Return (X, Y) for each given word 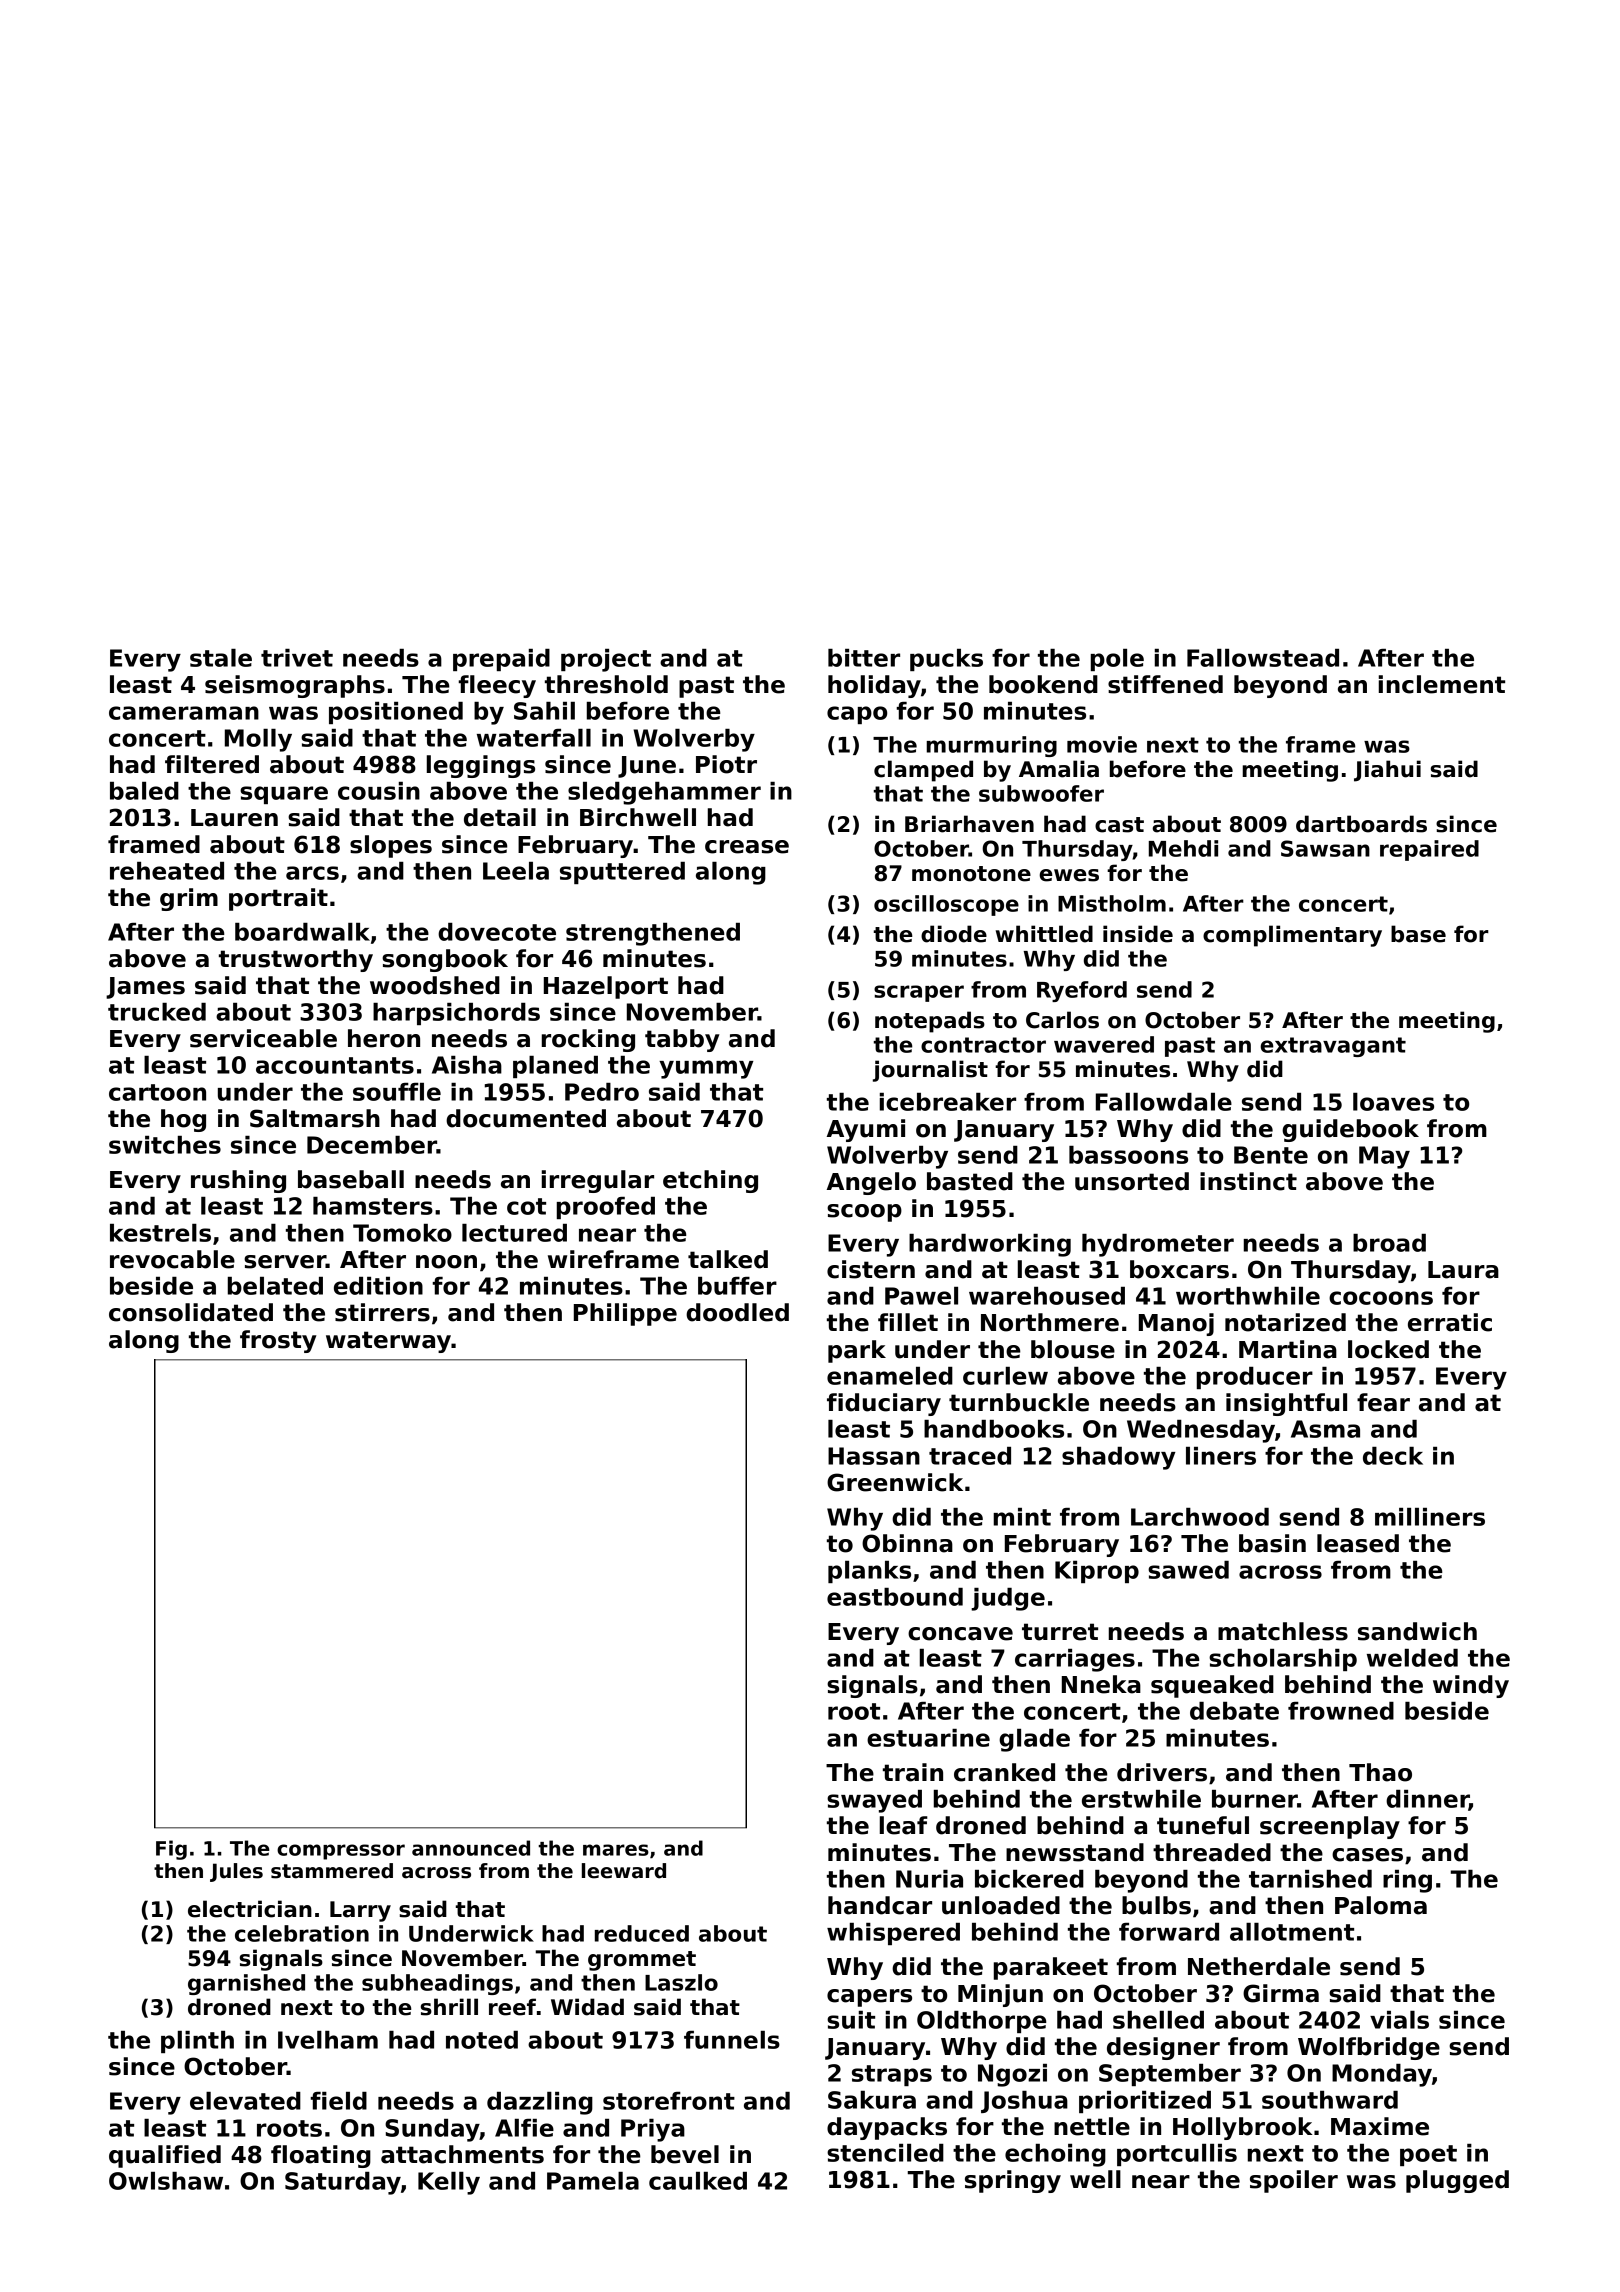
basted (970, 1181)
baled (144, 791)
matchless (1283, 1631)
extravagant (1333, 1047)
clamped (923, 771)
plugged (1457, 2181)
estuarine (928, 1738)
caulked (698, 2181)
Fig (171, 1850)
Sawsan (1325, 848)
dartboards (1361, 824)
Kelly (449, 2183)
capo (857, 715)
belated (275, 1286)
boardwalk (302, 932)
